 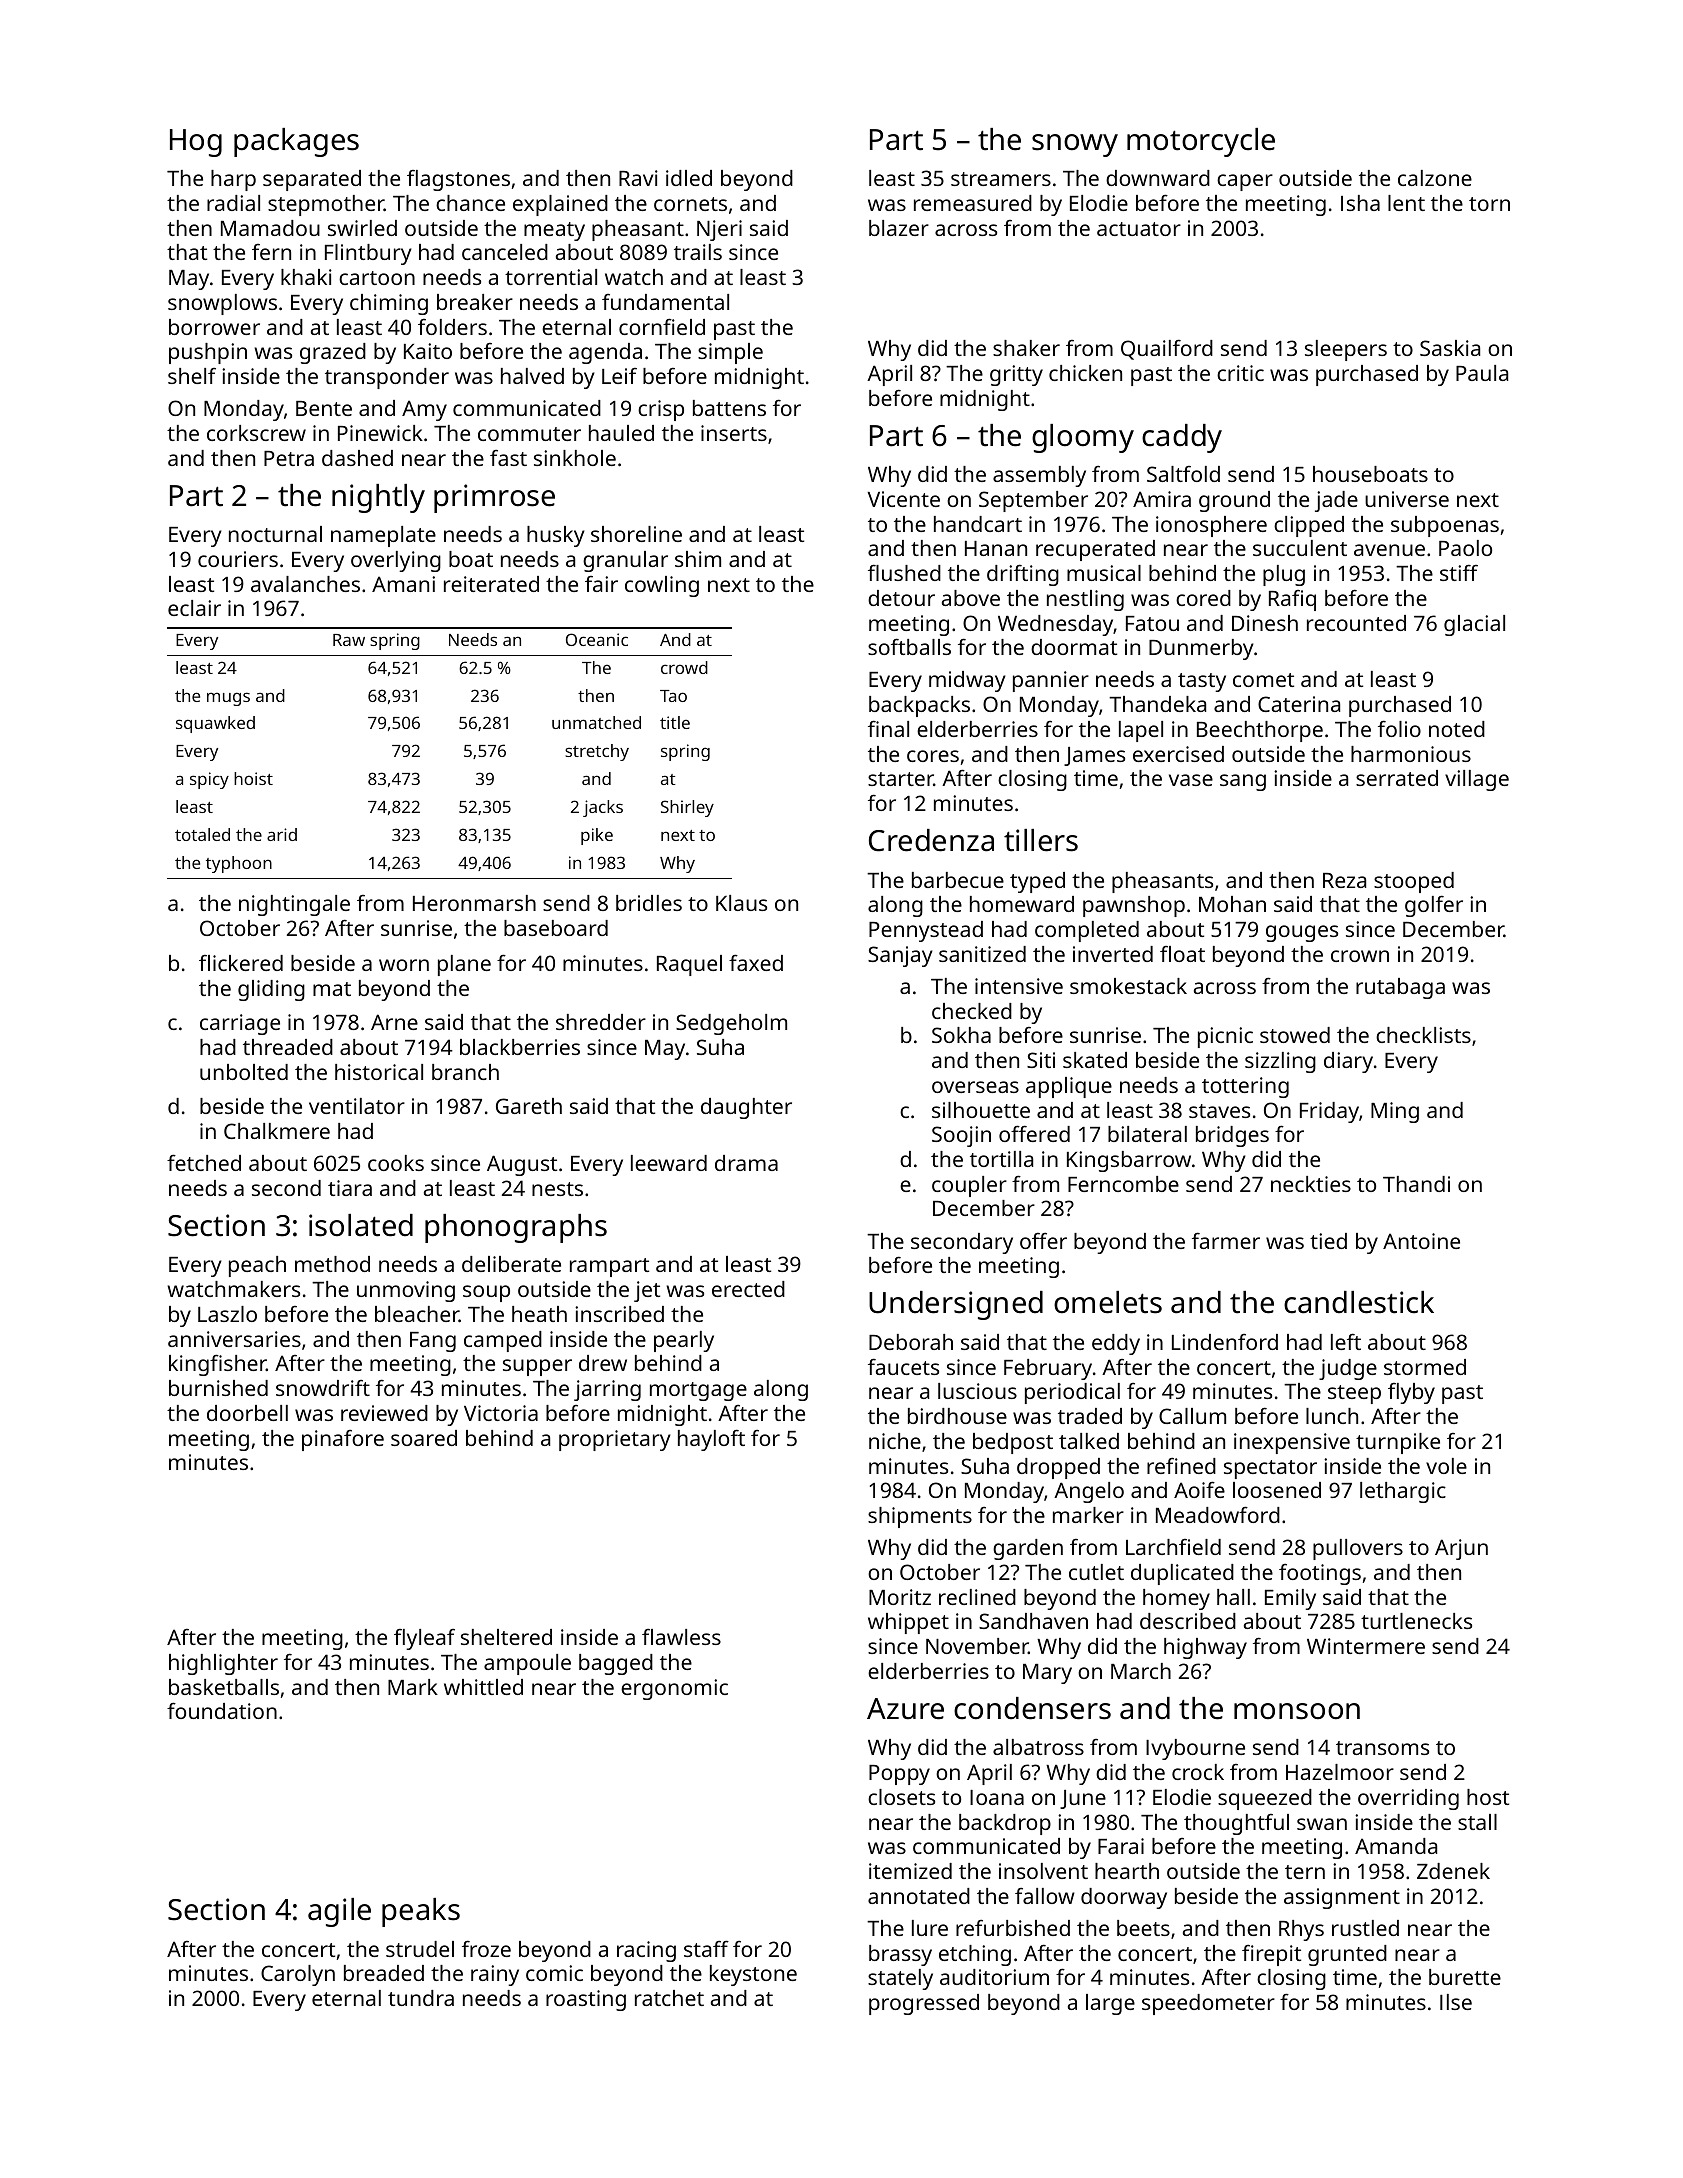 What do you see at coordinates (1295, 1035) in the document?
I see `stowed` at bounding box center [1295, 1035].
